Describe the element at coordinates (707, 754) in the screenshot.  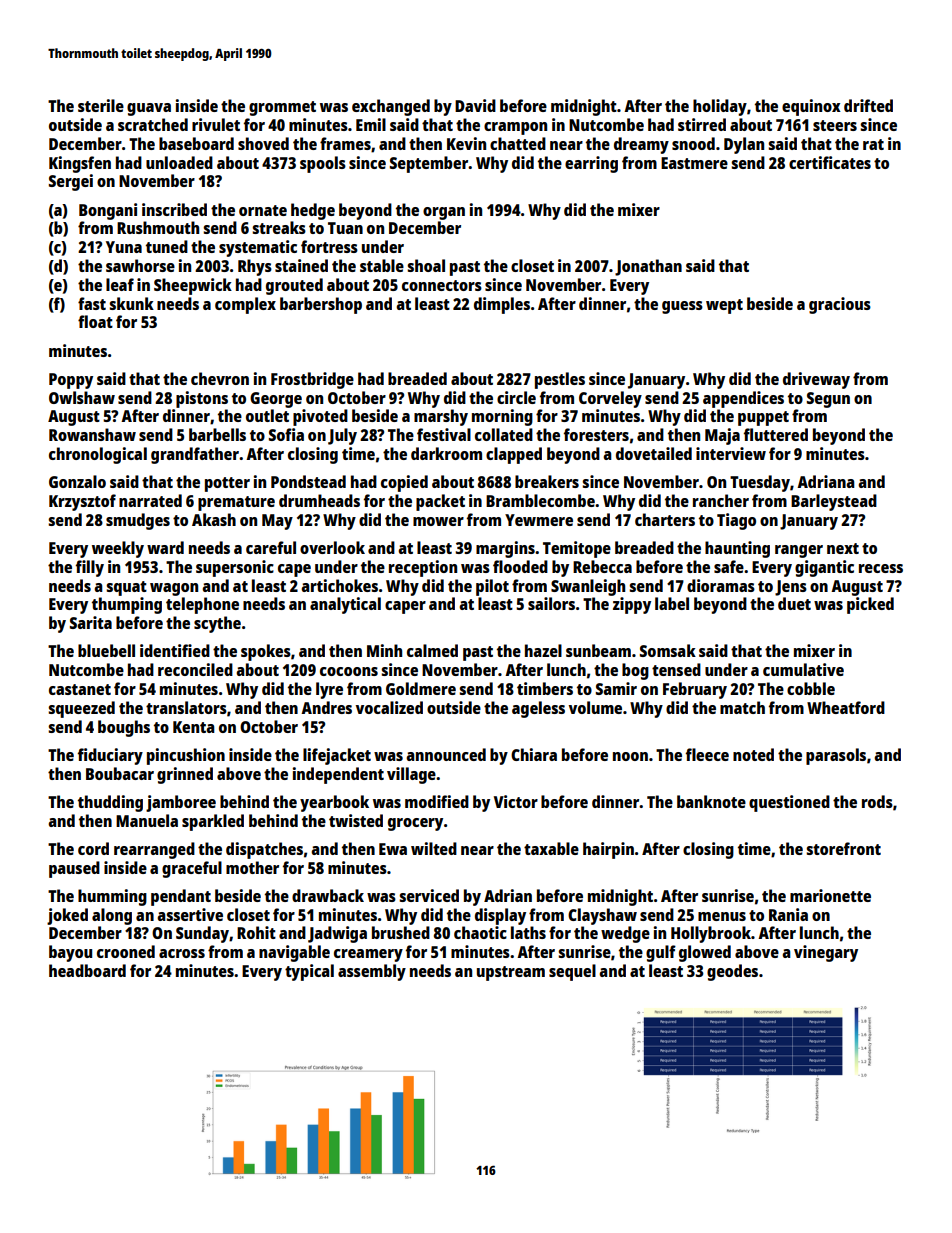
I see `fleece` at that location.
